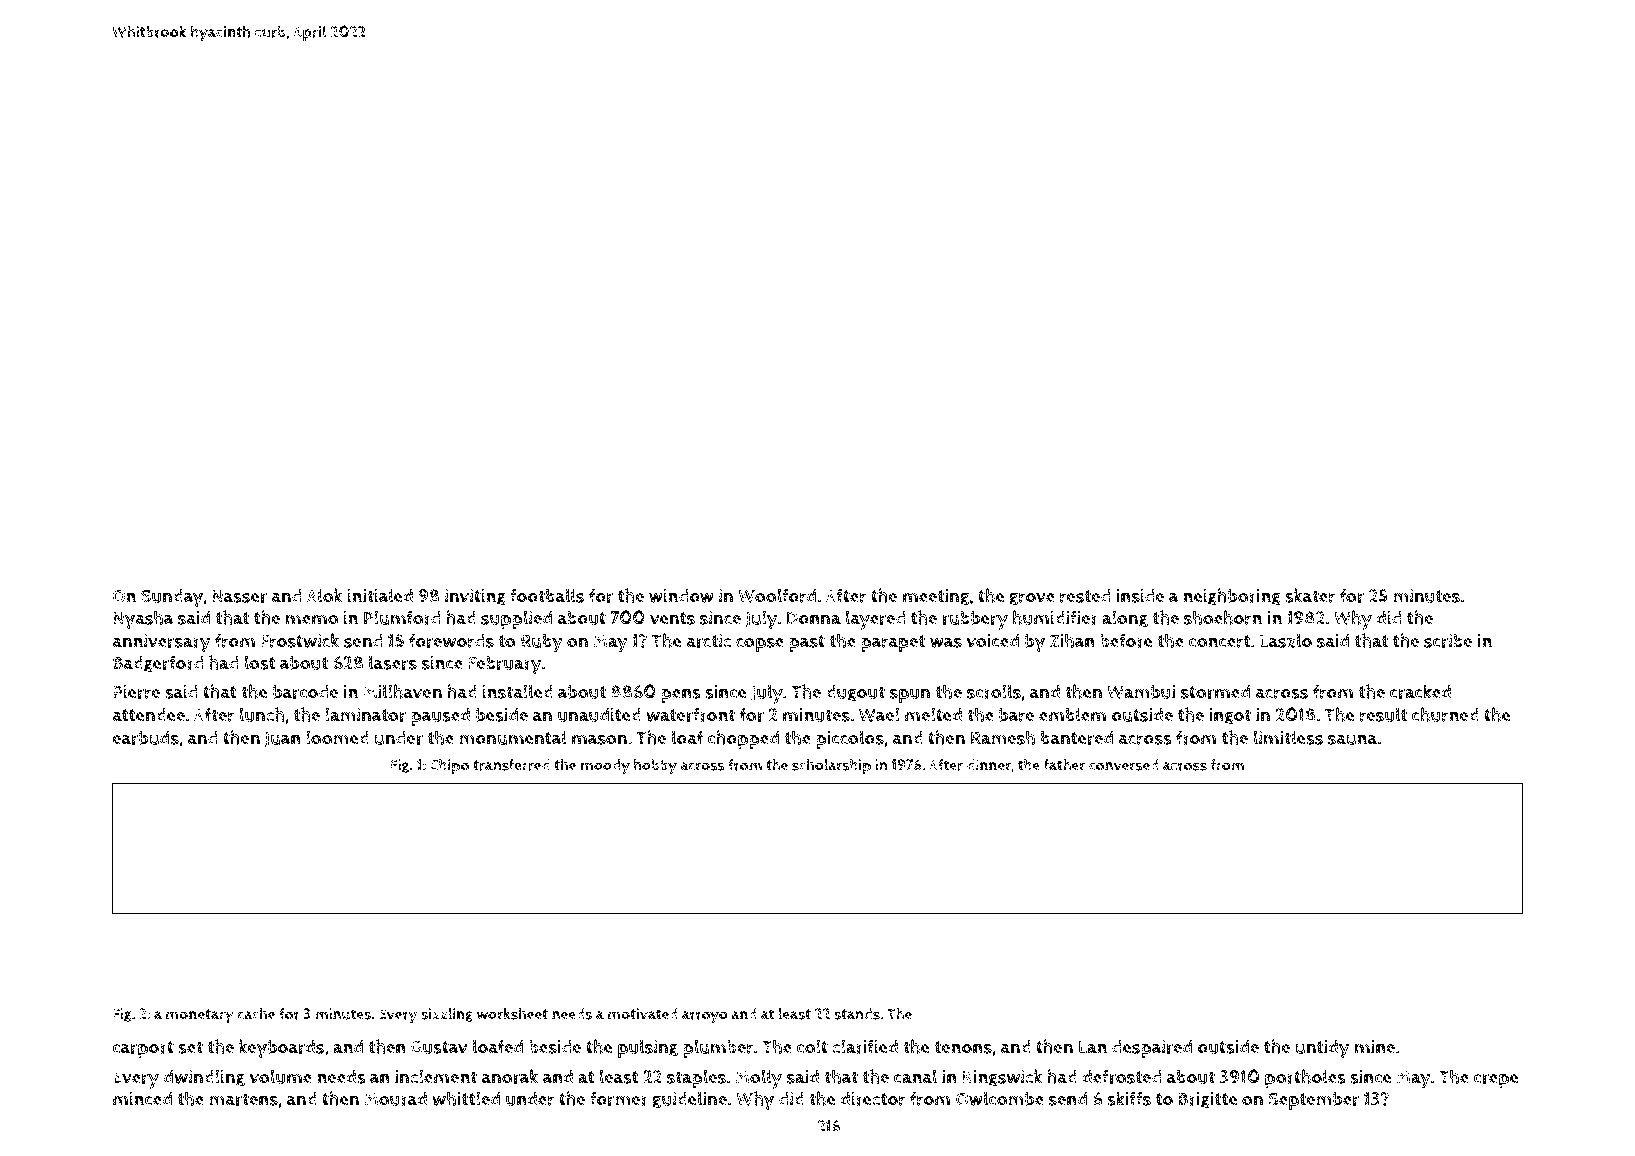 This screenshot has width=1635, height=1156. What do you see at coordinates (1310, 595) in the screenshot?
I see `skater` at bounding box center [1310, 595].
